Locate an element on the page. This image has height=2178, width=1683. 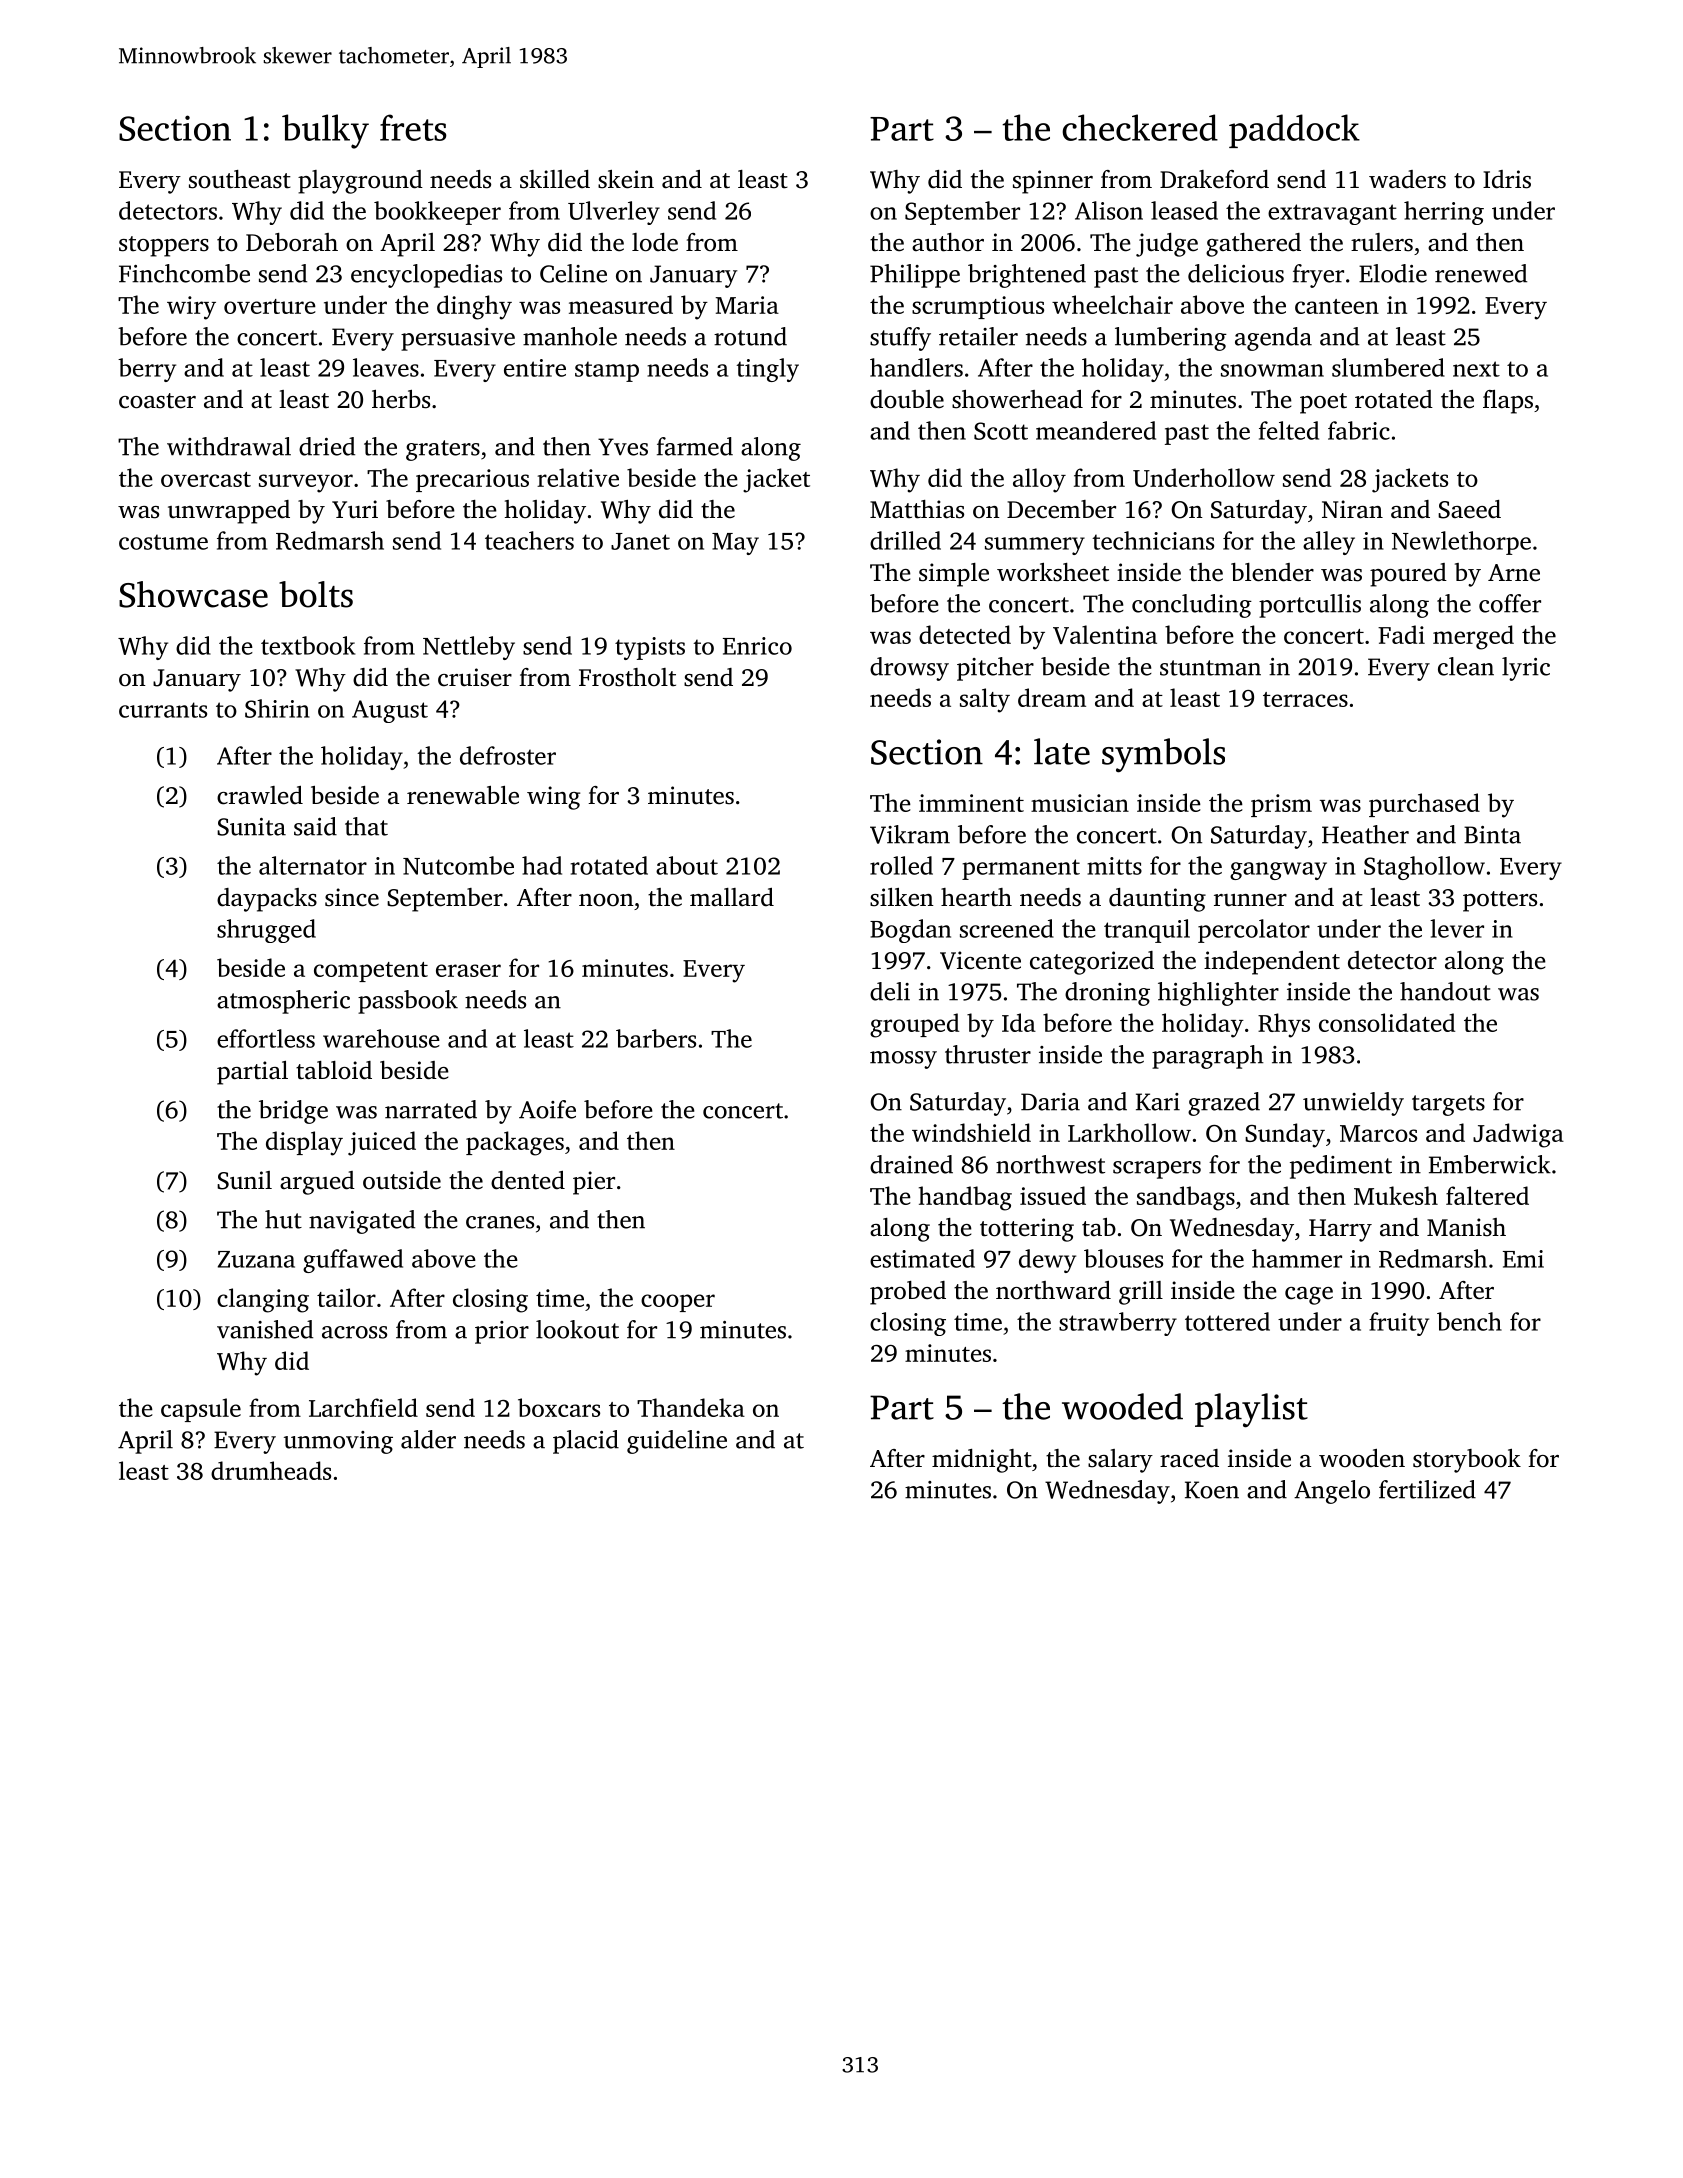
frets is located at coordinates (413, 127).
